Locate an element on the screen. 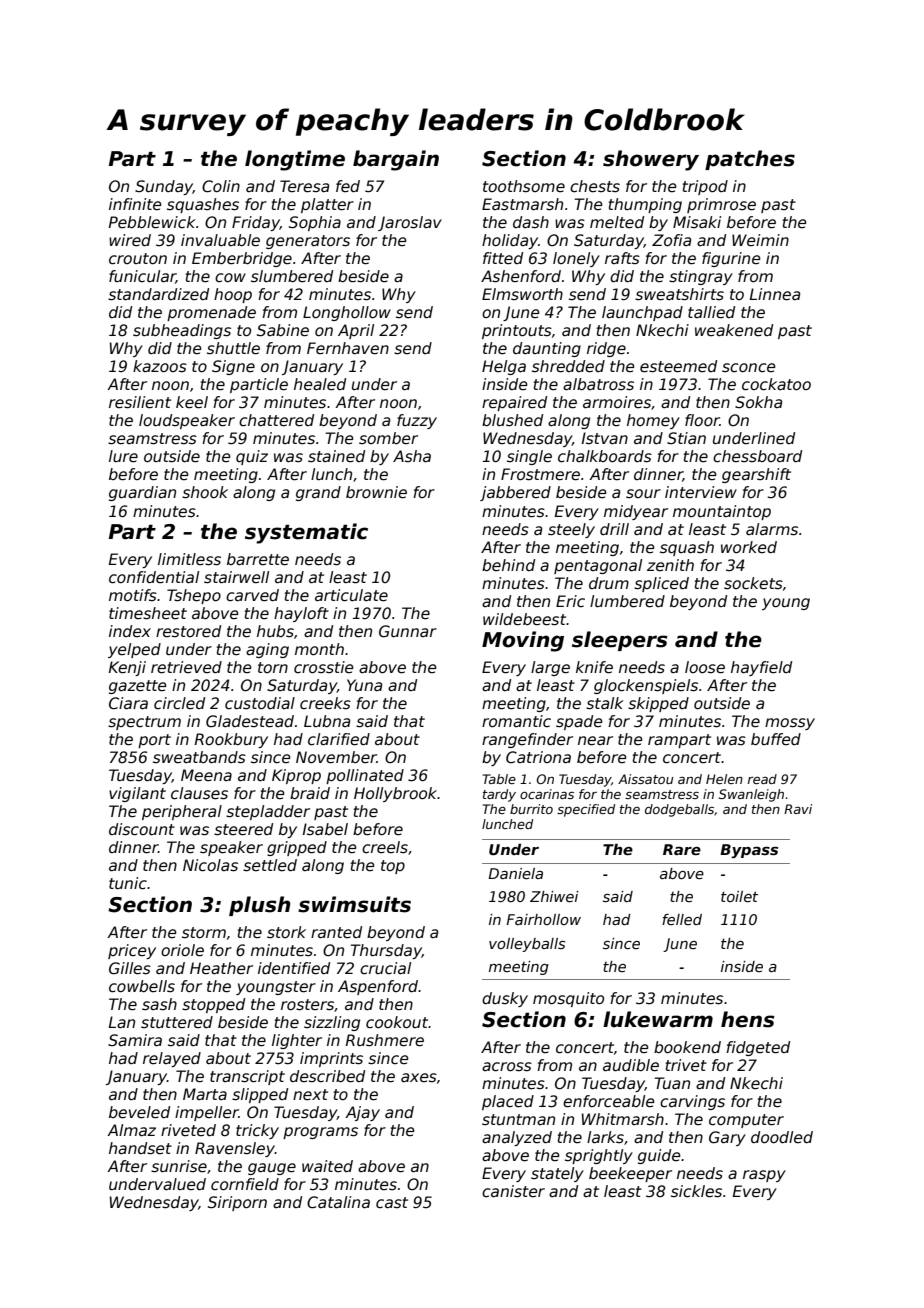 The height and width of the screenshot is (1308, 924). interview is located at coordinates (701, 492).
